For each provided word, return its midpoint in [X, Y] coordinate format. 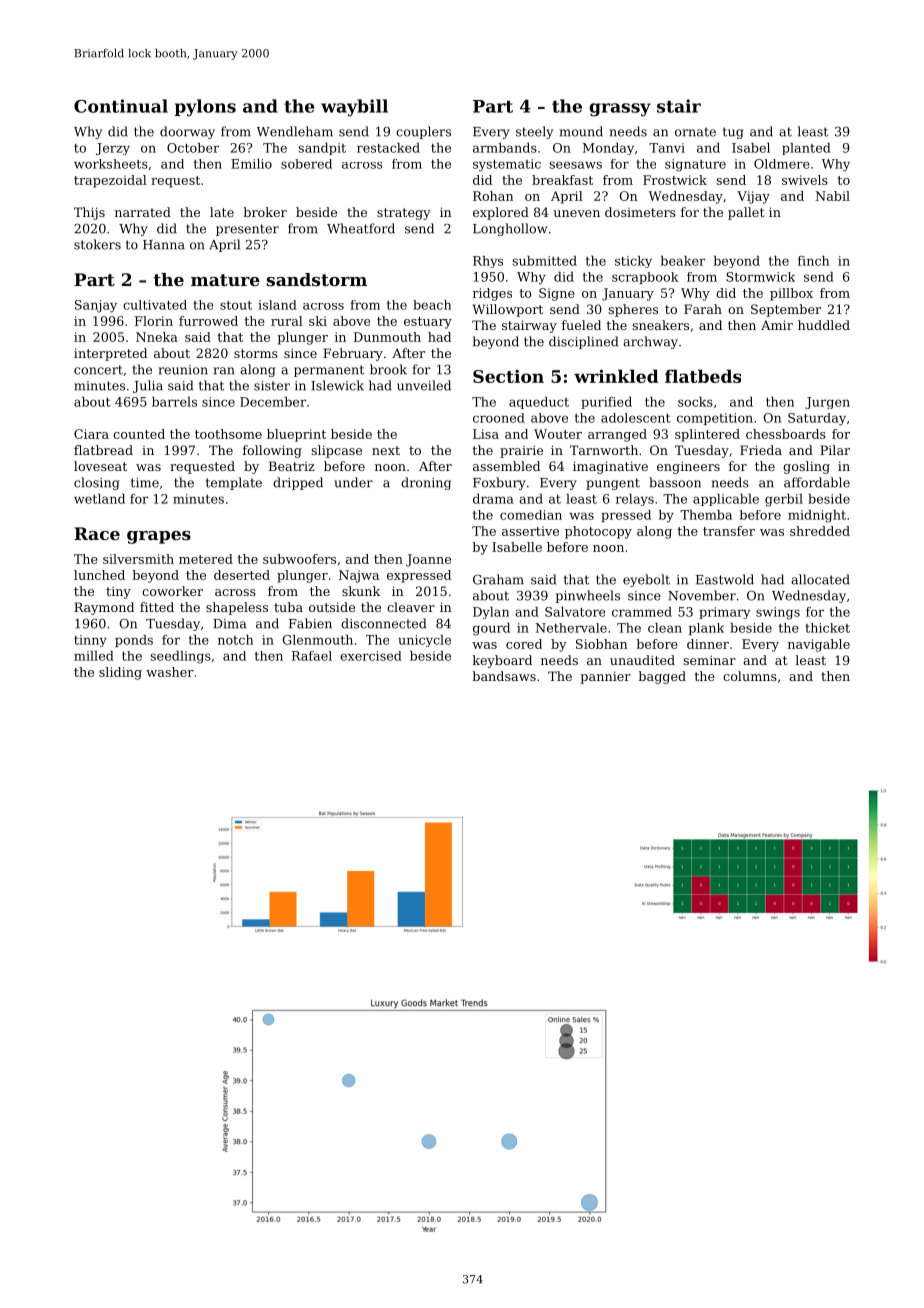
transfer [729, 531]
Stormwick [760, 277]
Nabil [833, 196]
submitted [544, 261]
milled [94, 656]
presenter [247, 230]
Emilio [251, 164]
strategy [404, 214]
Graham [498, 579]
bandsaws [504, 676]
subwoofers [299, 559]
